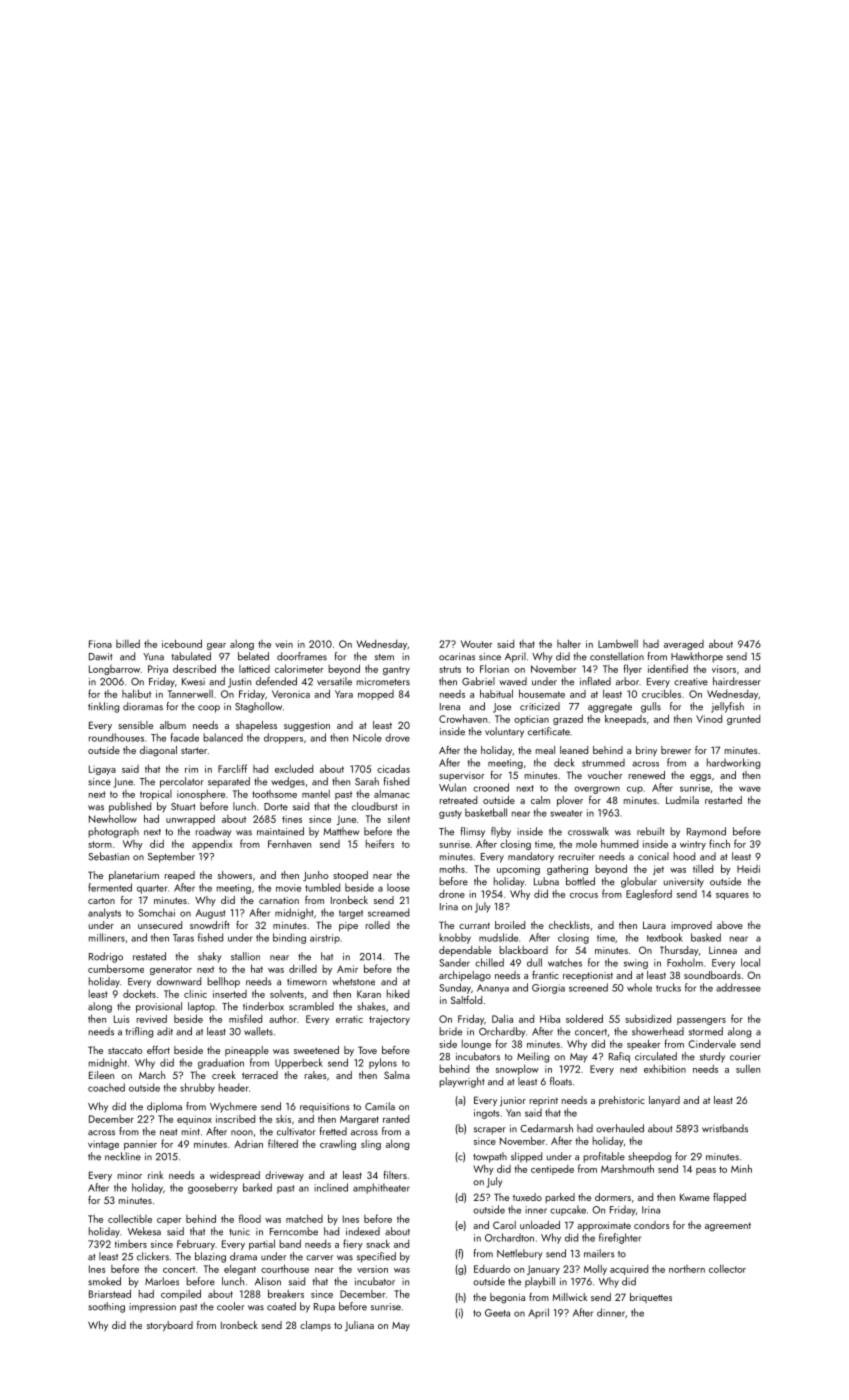 Image resolution: width=849 pixels, height=1400 pixels. Describe the element at coordinates (745, 1057) in the screenshot. I see `courier` at that location.
